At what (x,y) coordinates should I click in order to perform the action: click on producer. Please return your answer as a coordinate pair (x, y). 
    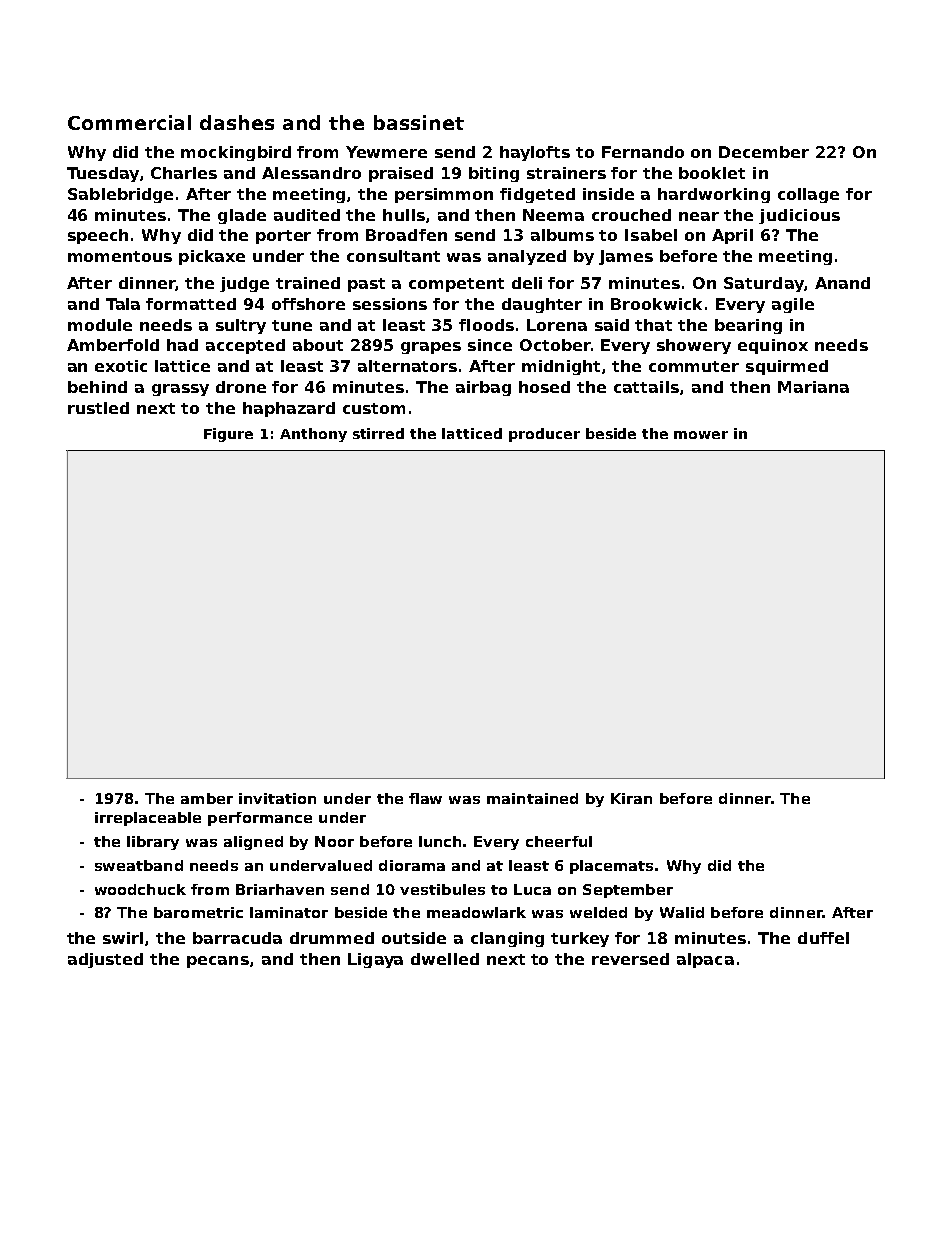
    Looking at the image, I should click on (544, 435).
